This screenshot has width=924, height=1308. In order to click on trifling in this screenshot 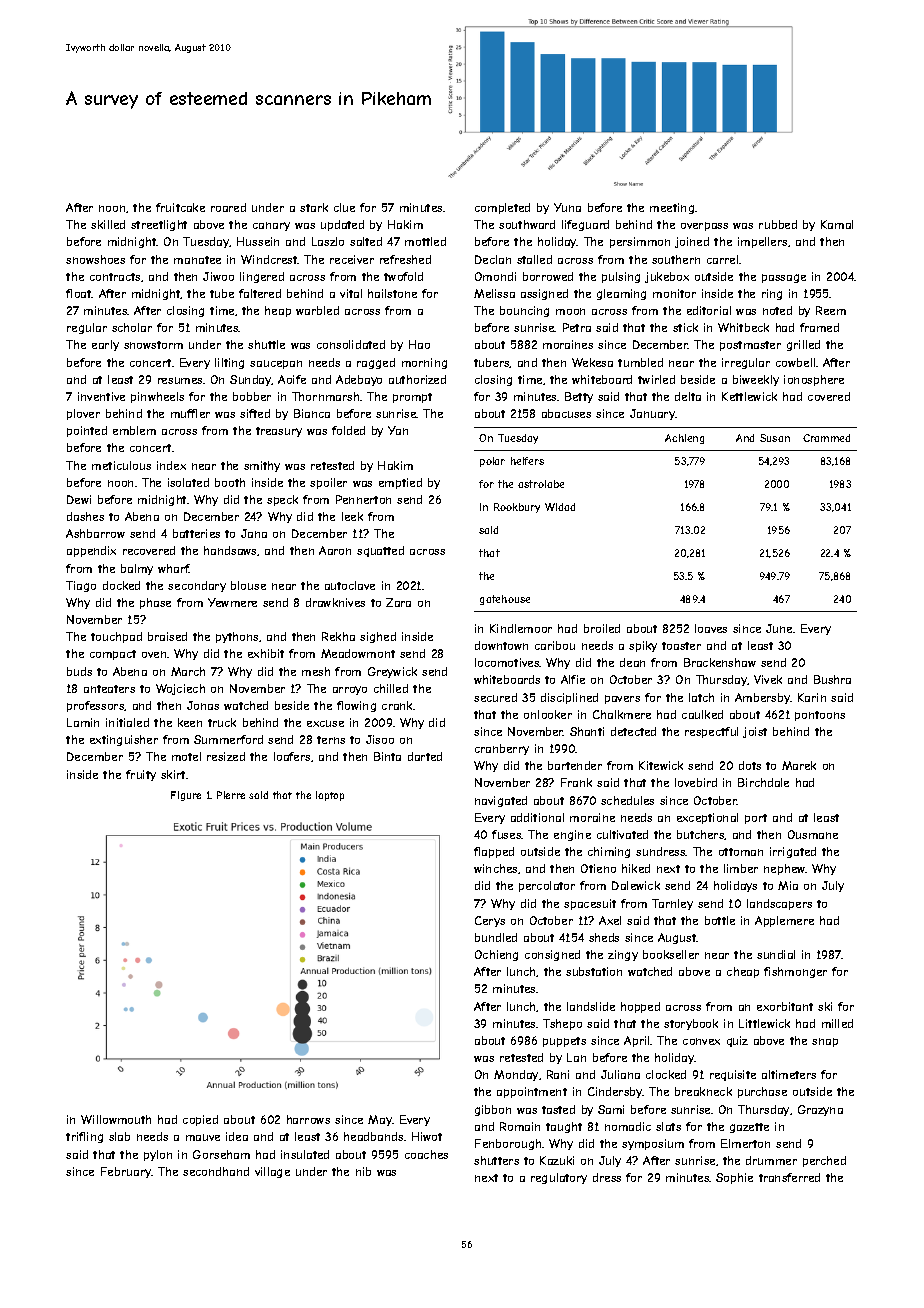, I will do `click(84, 1137)`.
